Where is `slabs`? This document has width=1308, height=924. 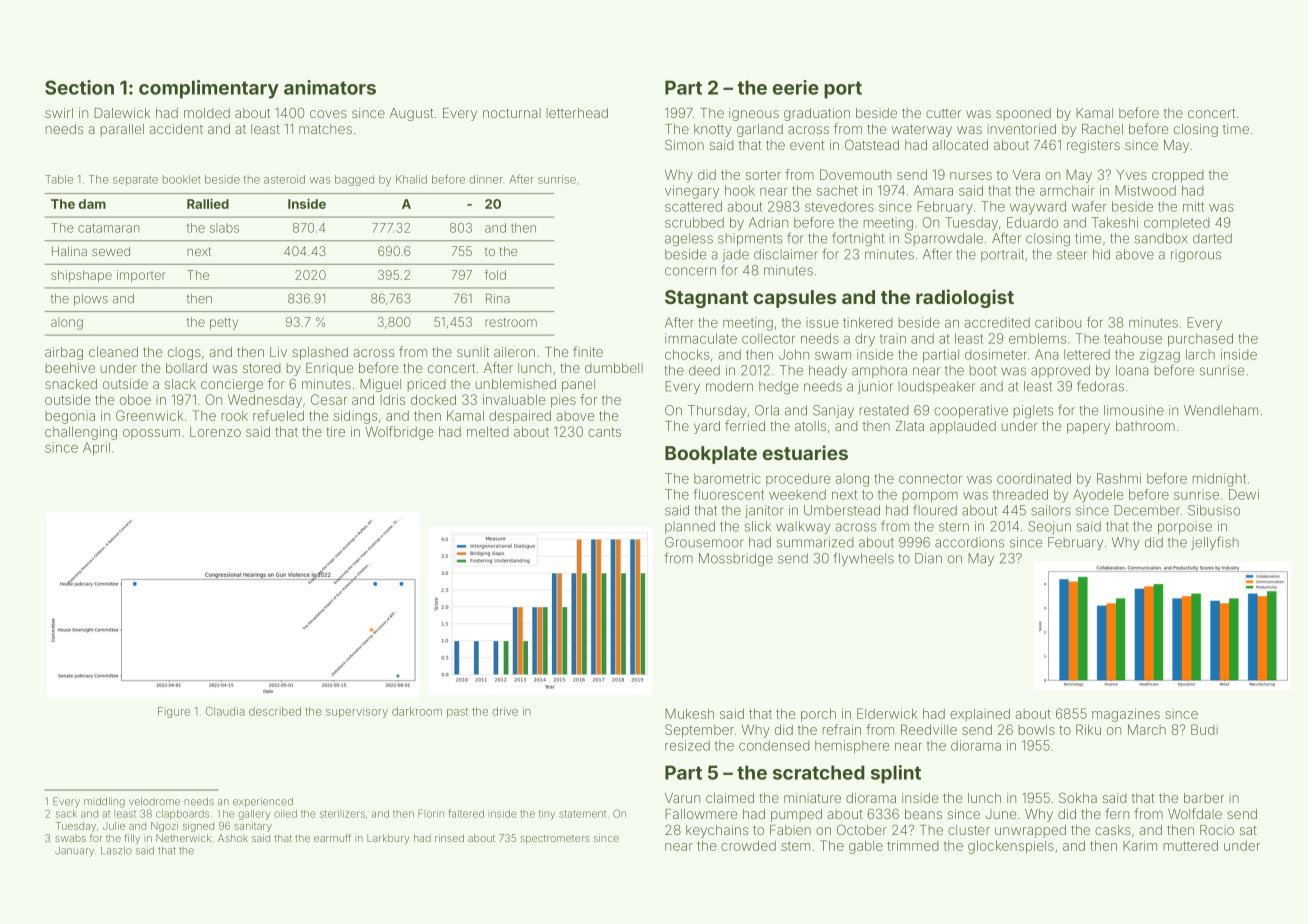 slabs is located at coordinates (224, 228).
